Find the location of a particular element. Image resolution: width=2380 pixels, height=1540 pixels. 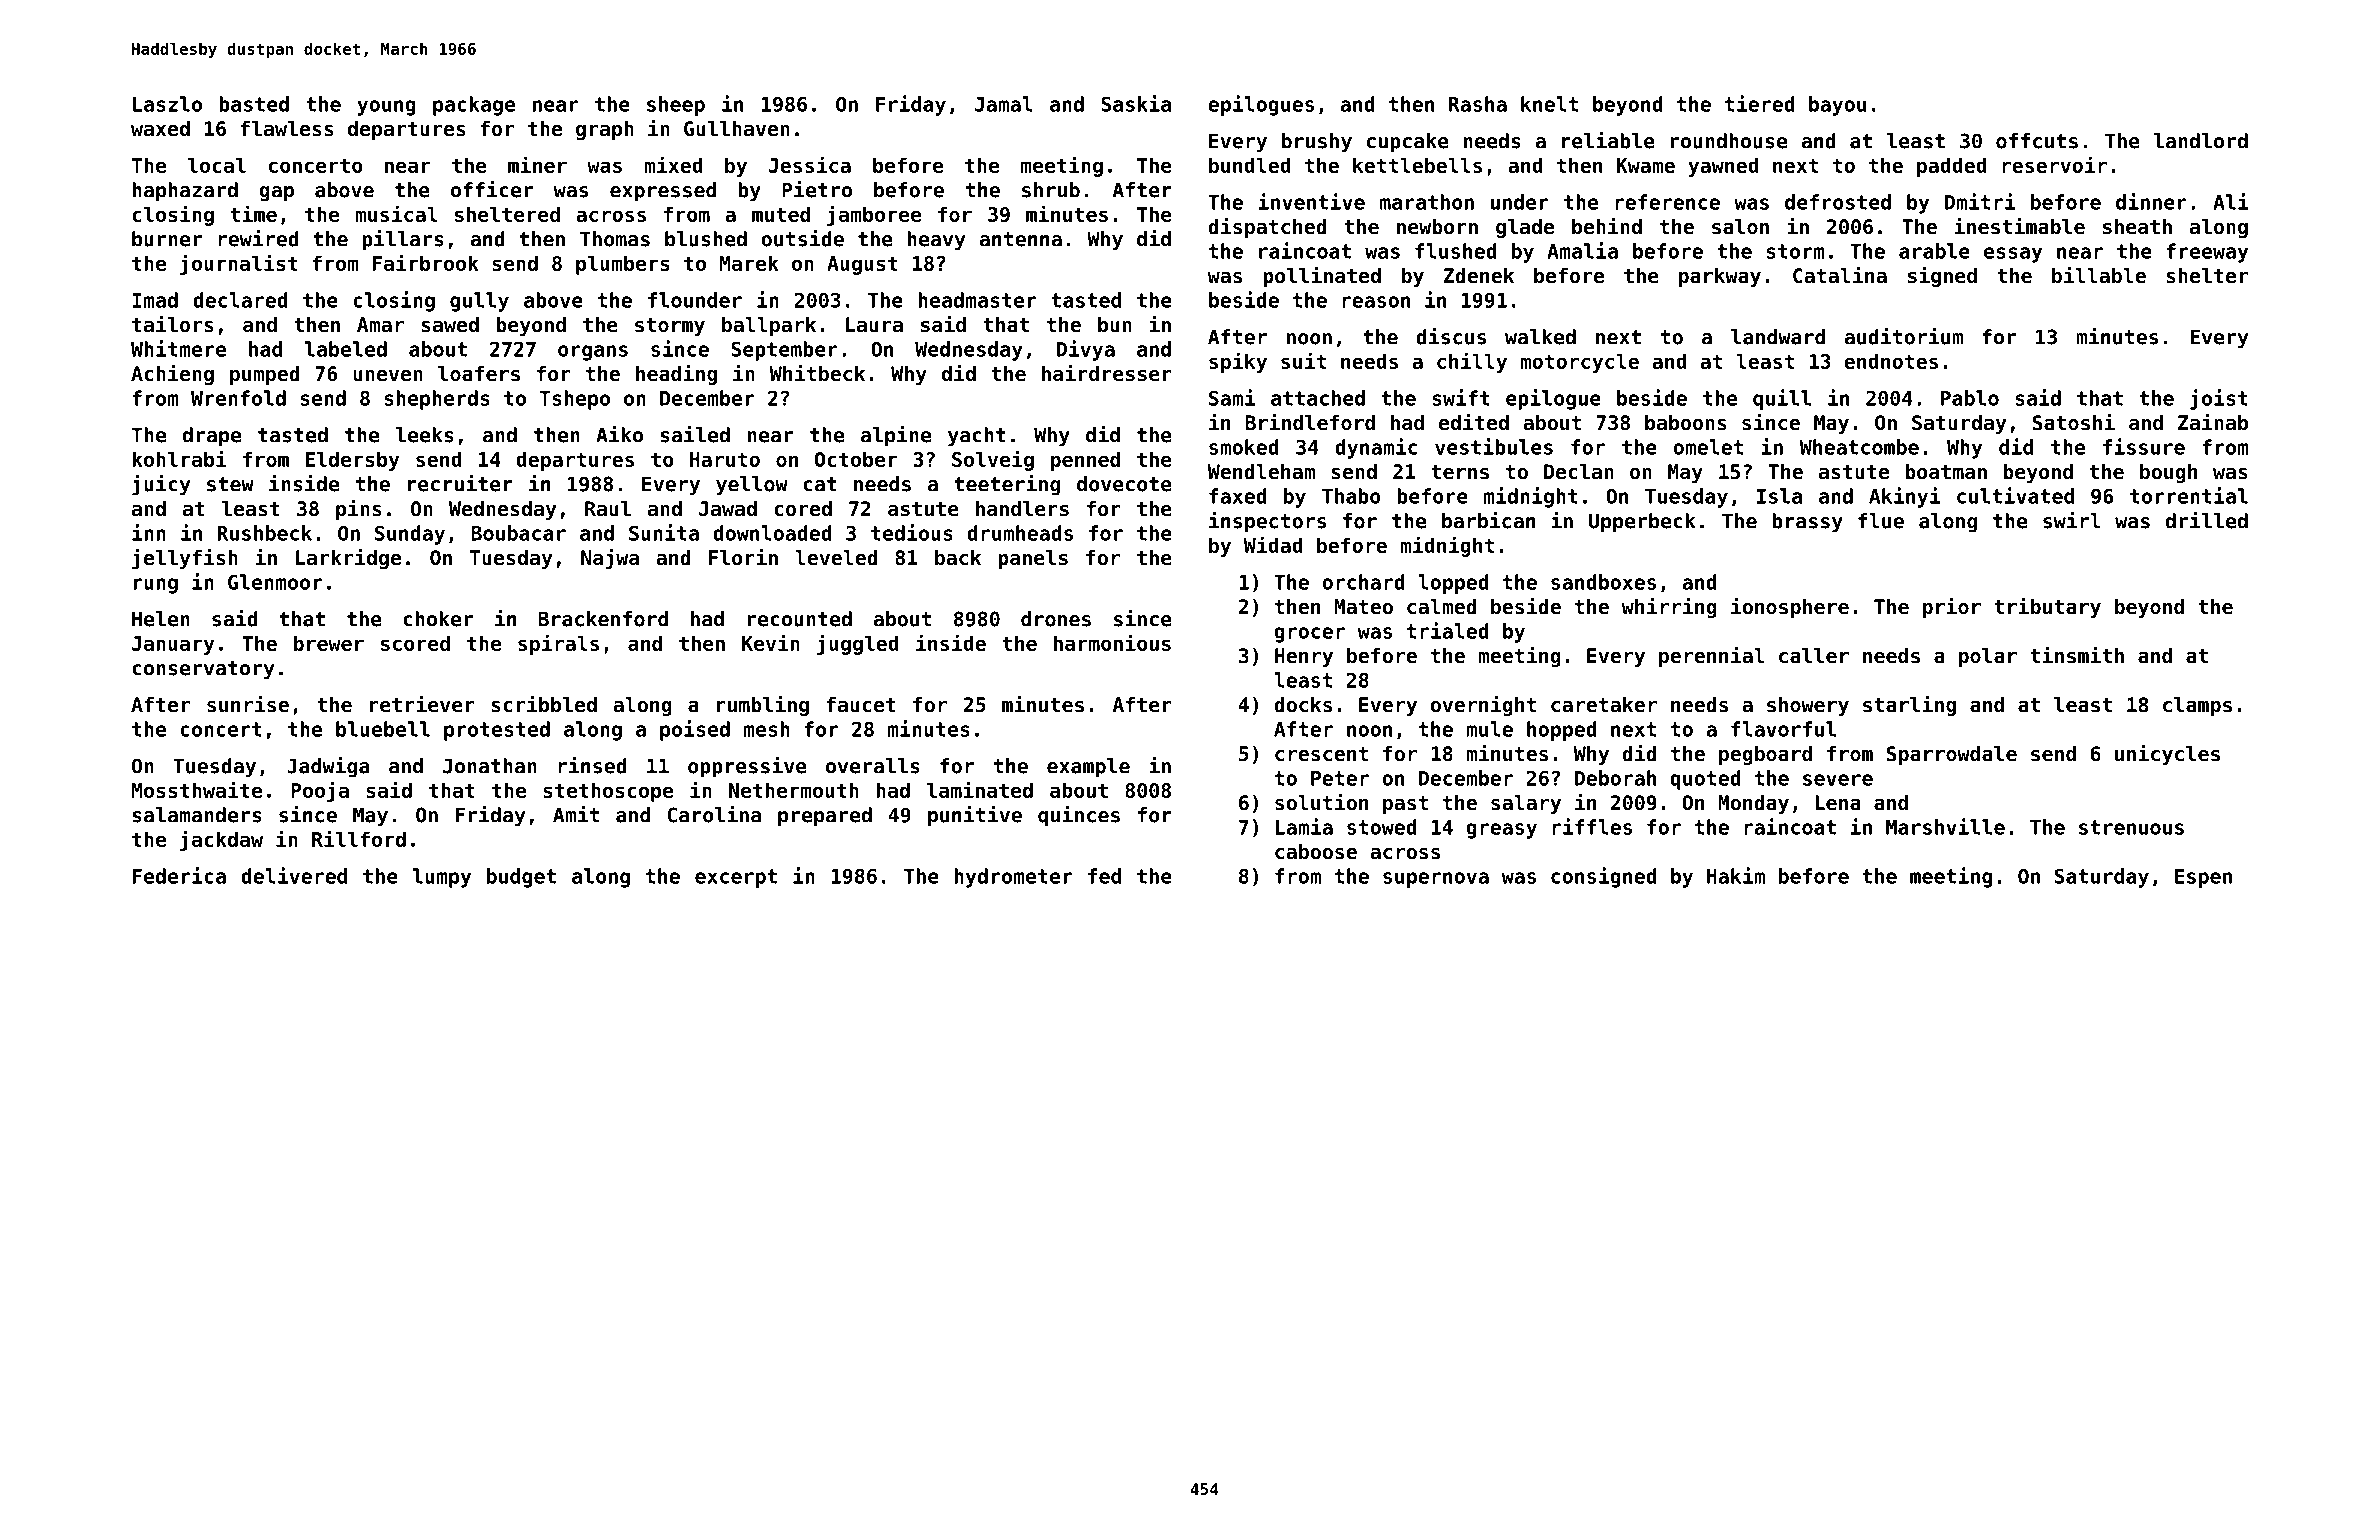

retriever is located at coordinates (422, 704).
